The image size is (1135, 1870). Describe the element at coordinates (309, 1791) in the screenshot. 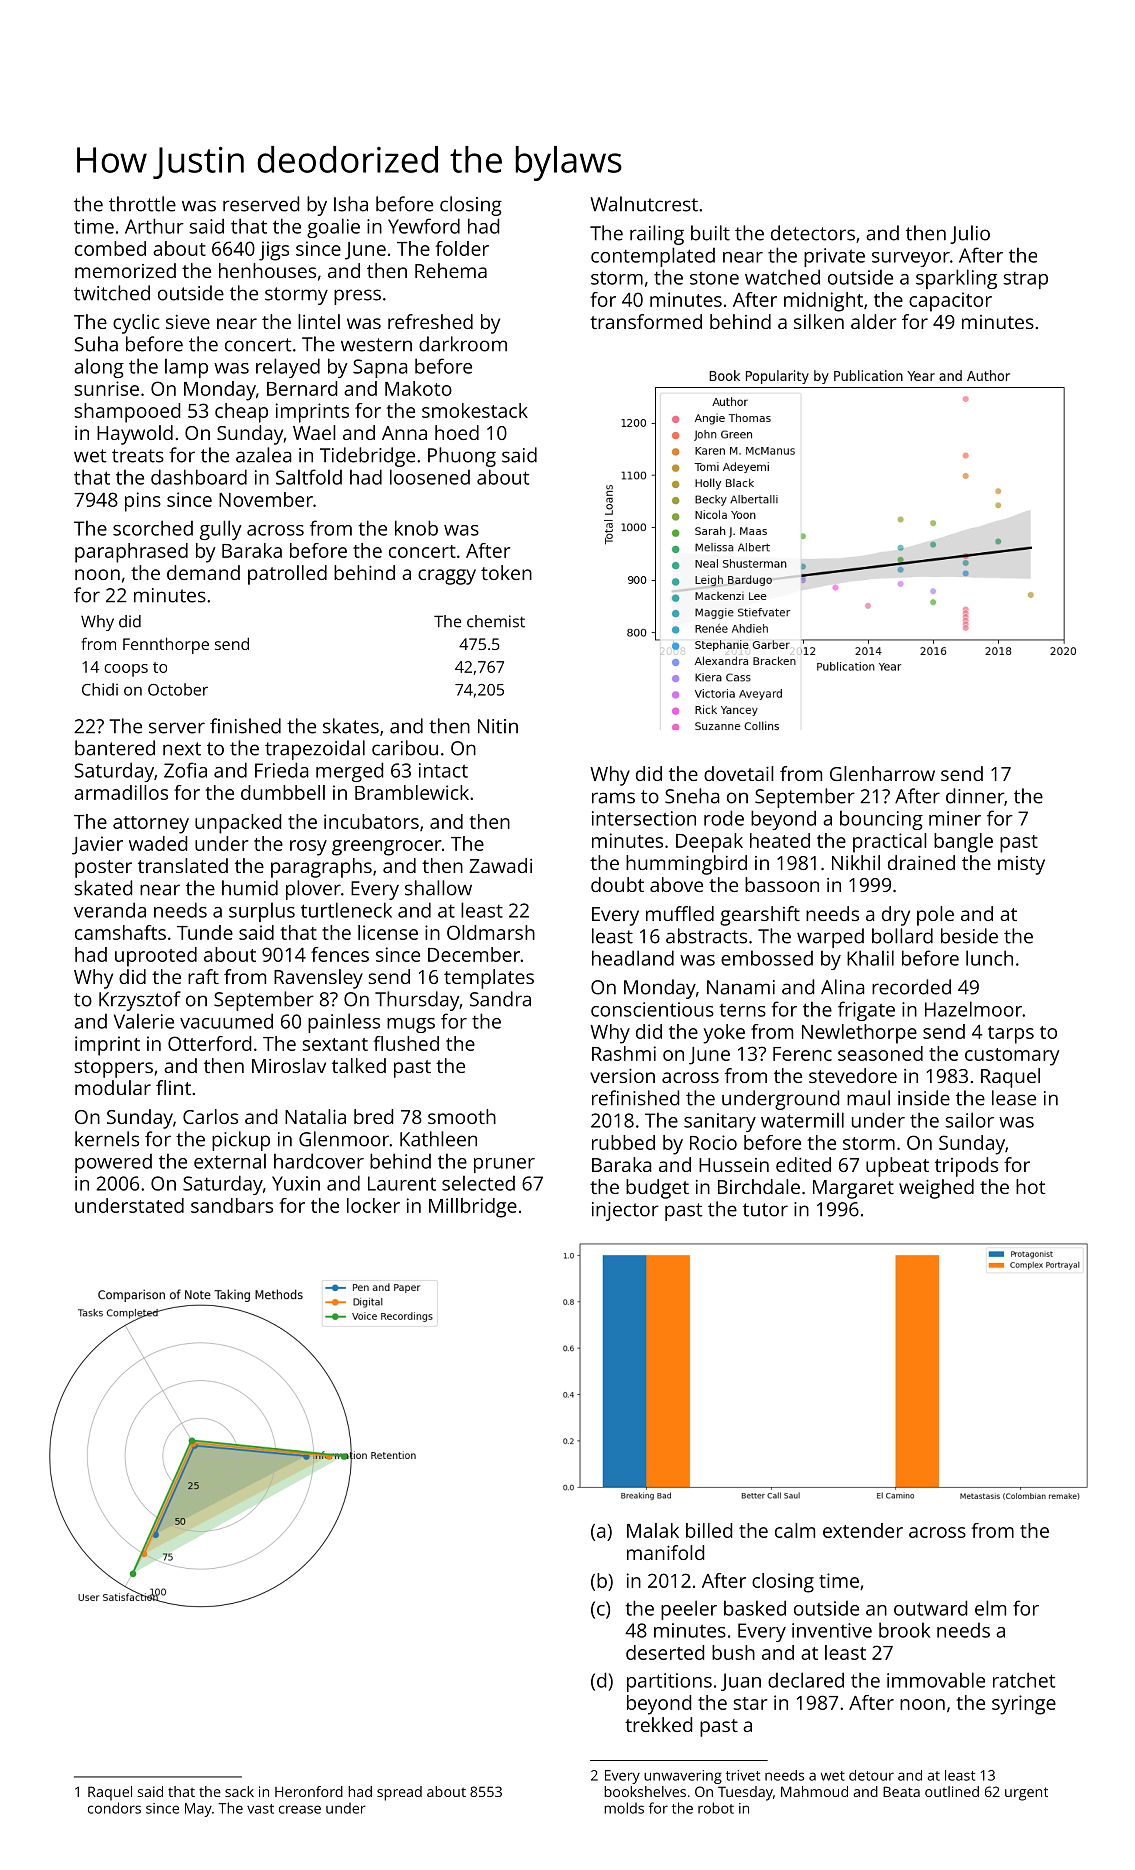

I see `Heronford` at that location.
